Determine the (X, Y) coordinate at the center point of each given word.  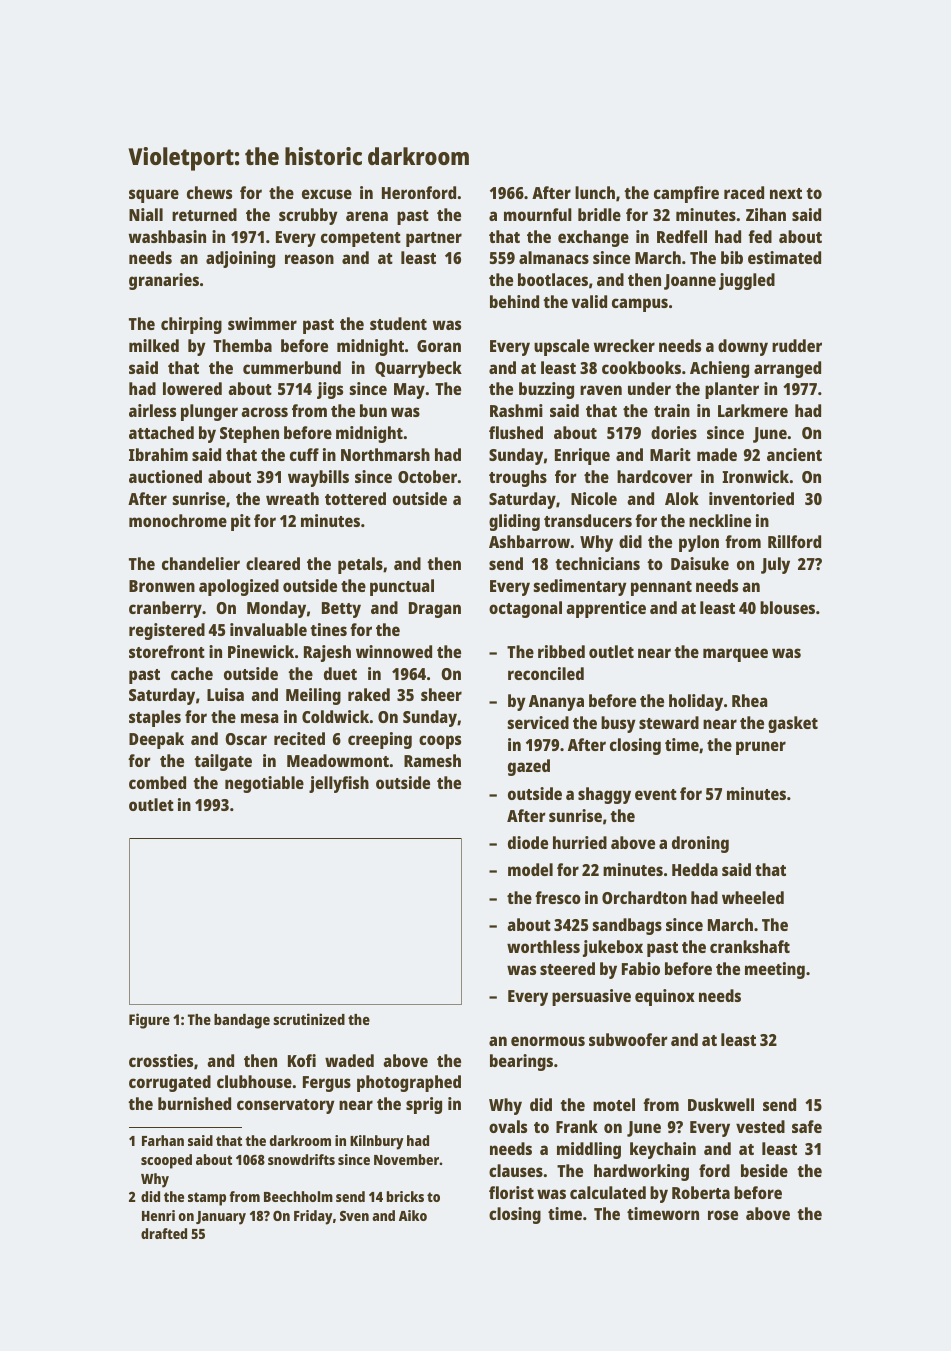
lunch (595, 192)
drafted (164, 1233)
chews (209, 192)
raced (744, 192)
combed (157, 782)
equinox (665, 997)
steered (567, 968)
